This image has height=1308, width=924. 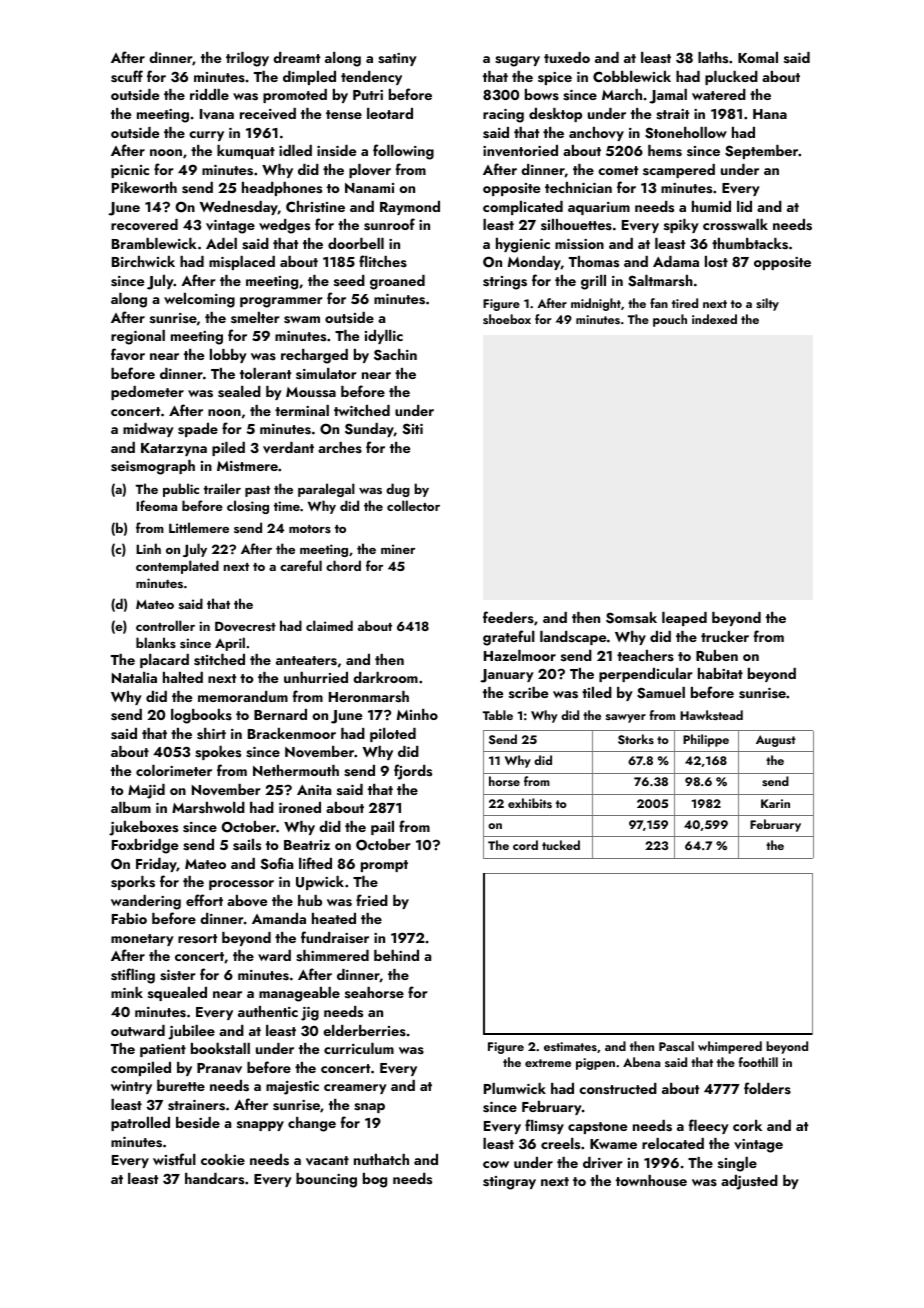 What do you see at coordinates (128, 354) in the image?
I see `favor` at bounding box center [128, 354].
